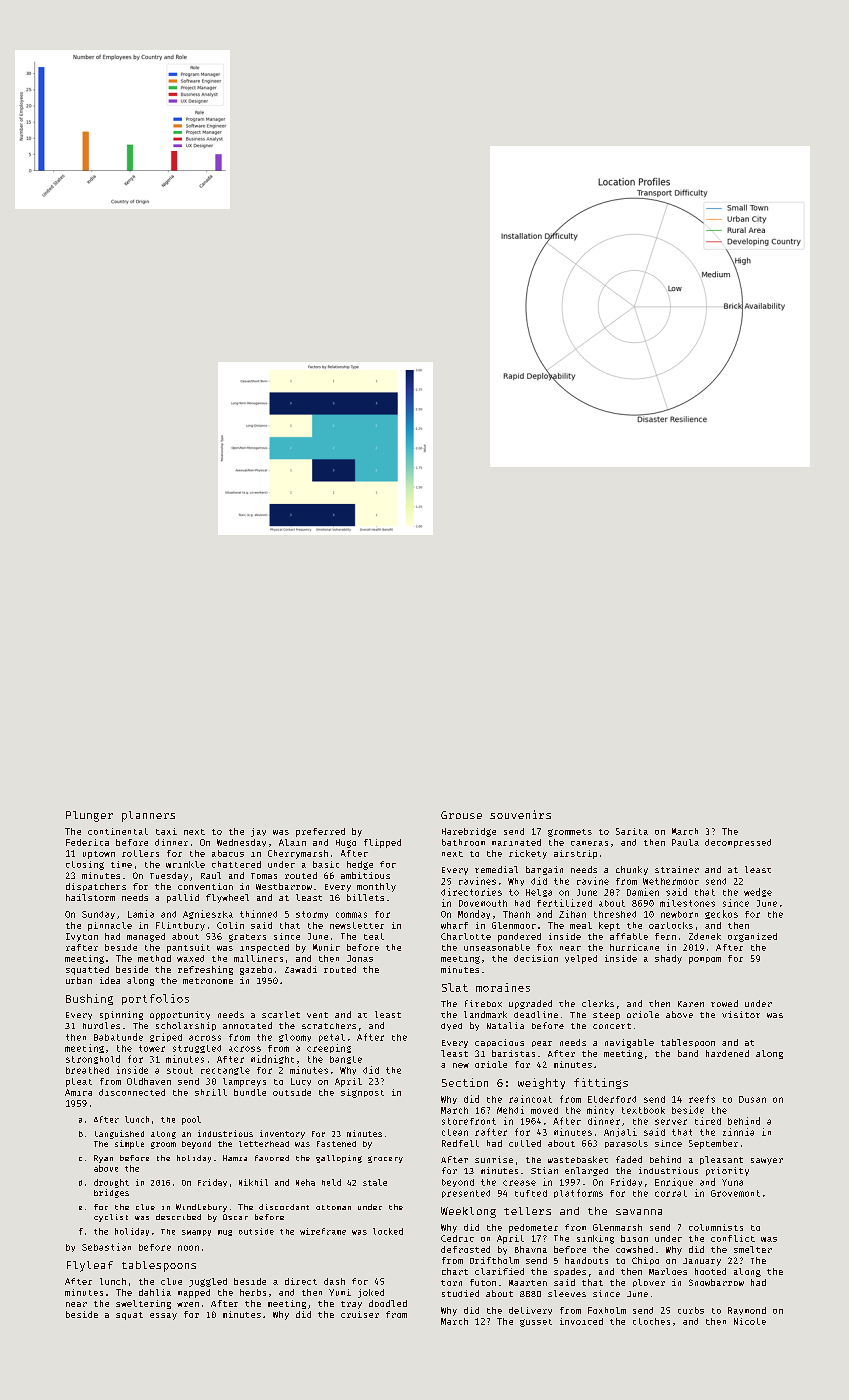  Describe the element at coordinates (494, 1260) in the screenshot. I see `Driftholm` at that location.
